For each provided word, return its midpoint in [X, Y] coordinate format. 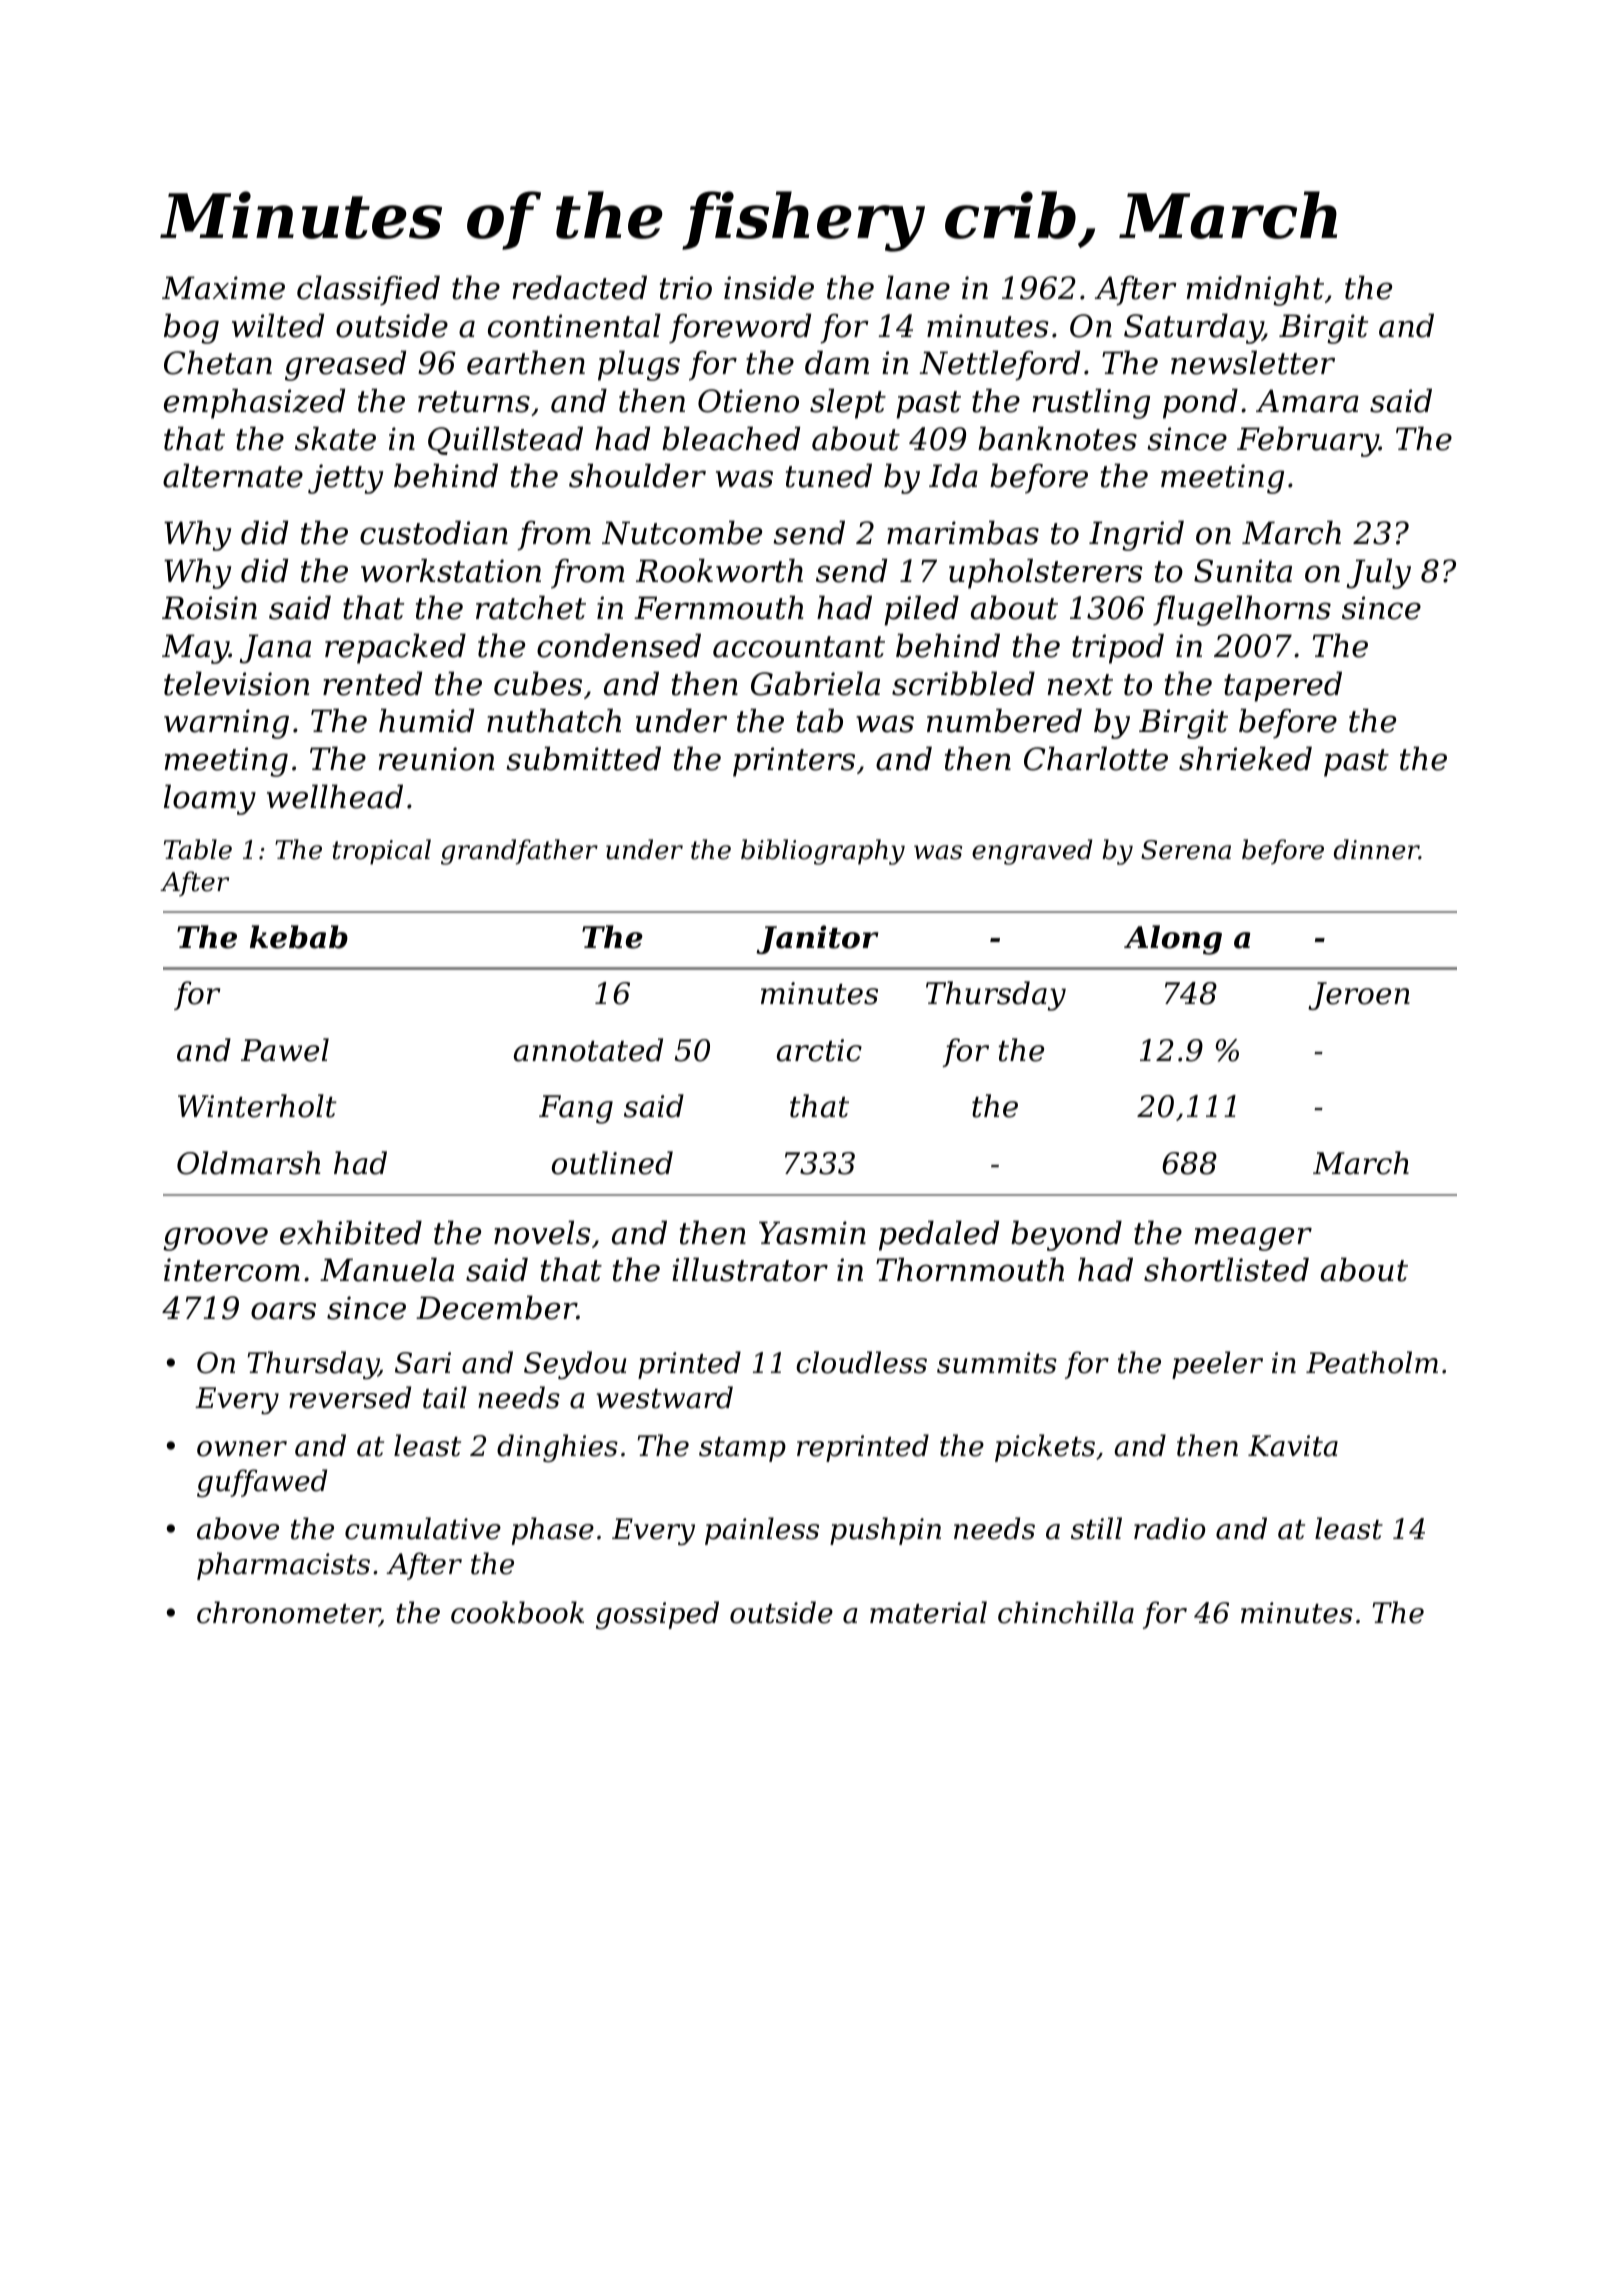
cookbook [517, 1612]
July [1379, 573]
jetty [345, 479]
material [928, 1612]
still [1096, 1528]
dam [837, 362]
